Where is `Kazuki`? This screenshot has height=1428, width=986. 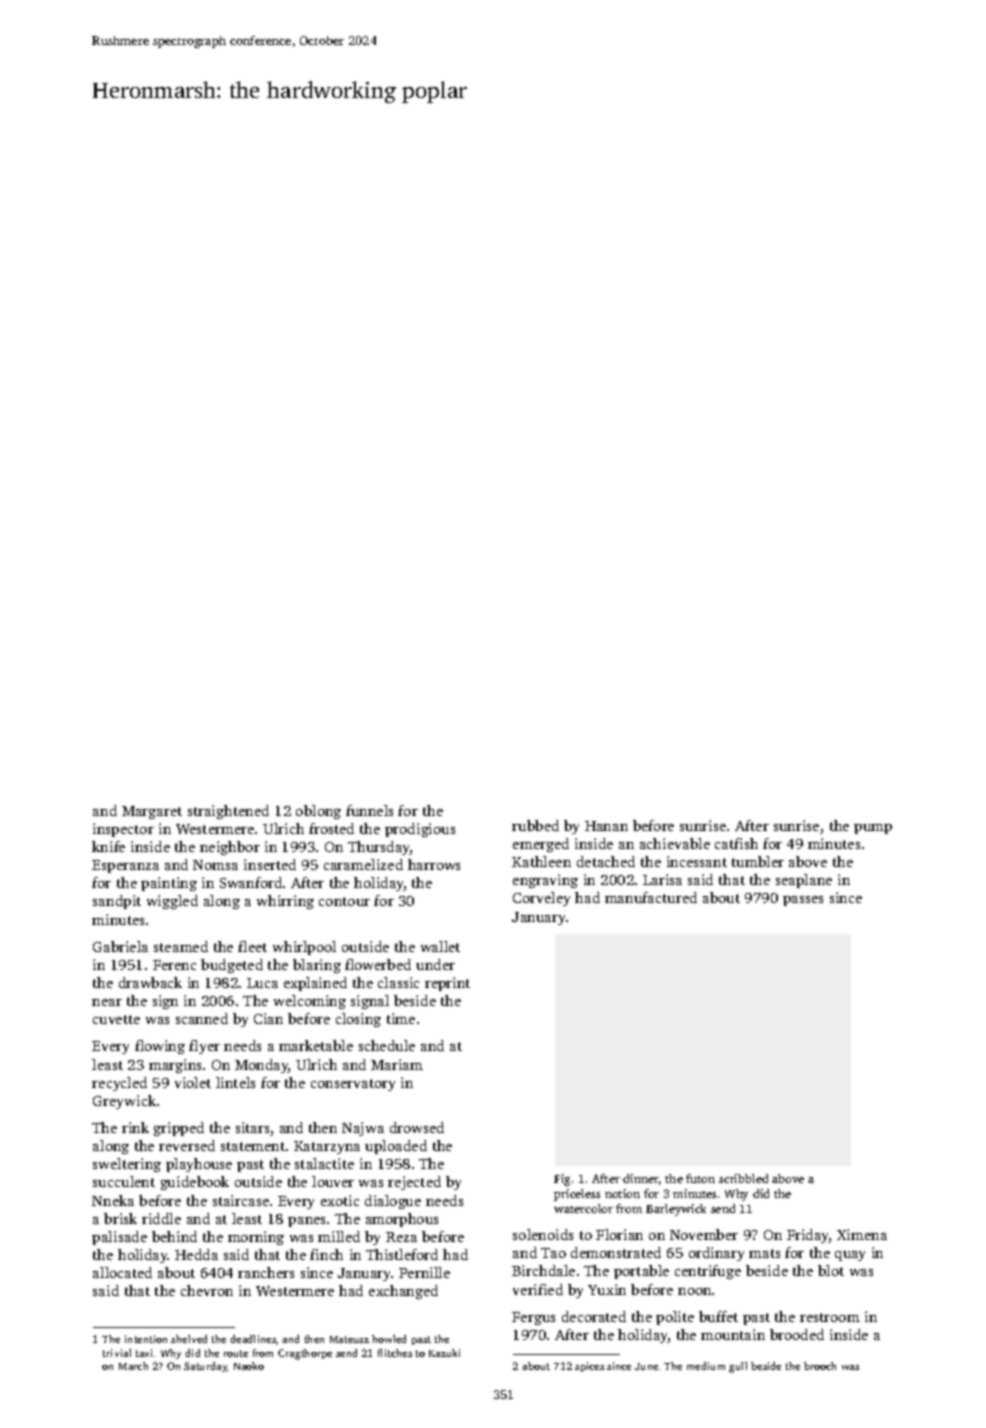
Kazuki is located at coordinates (444, 1353).
